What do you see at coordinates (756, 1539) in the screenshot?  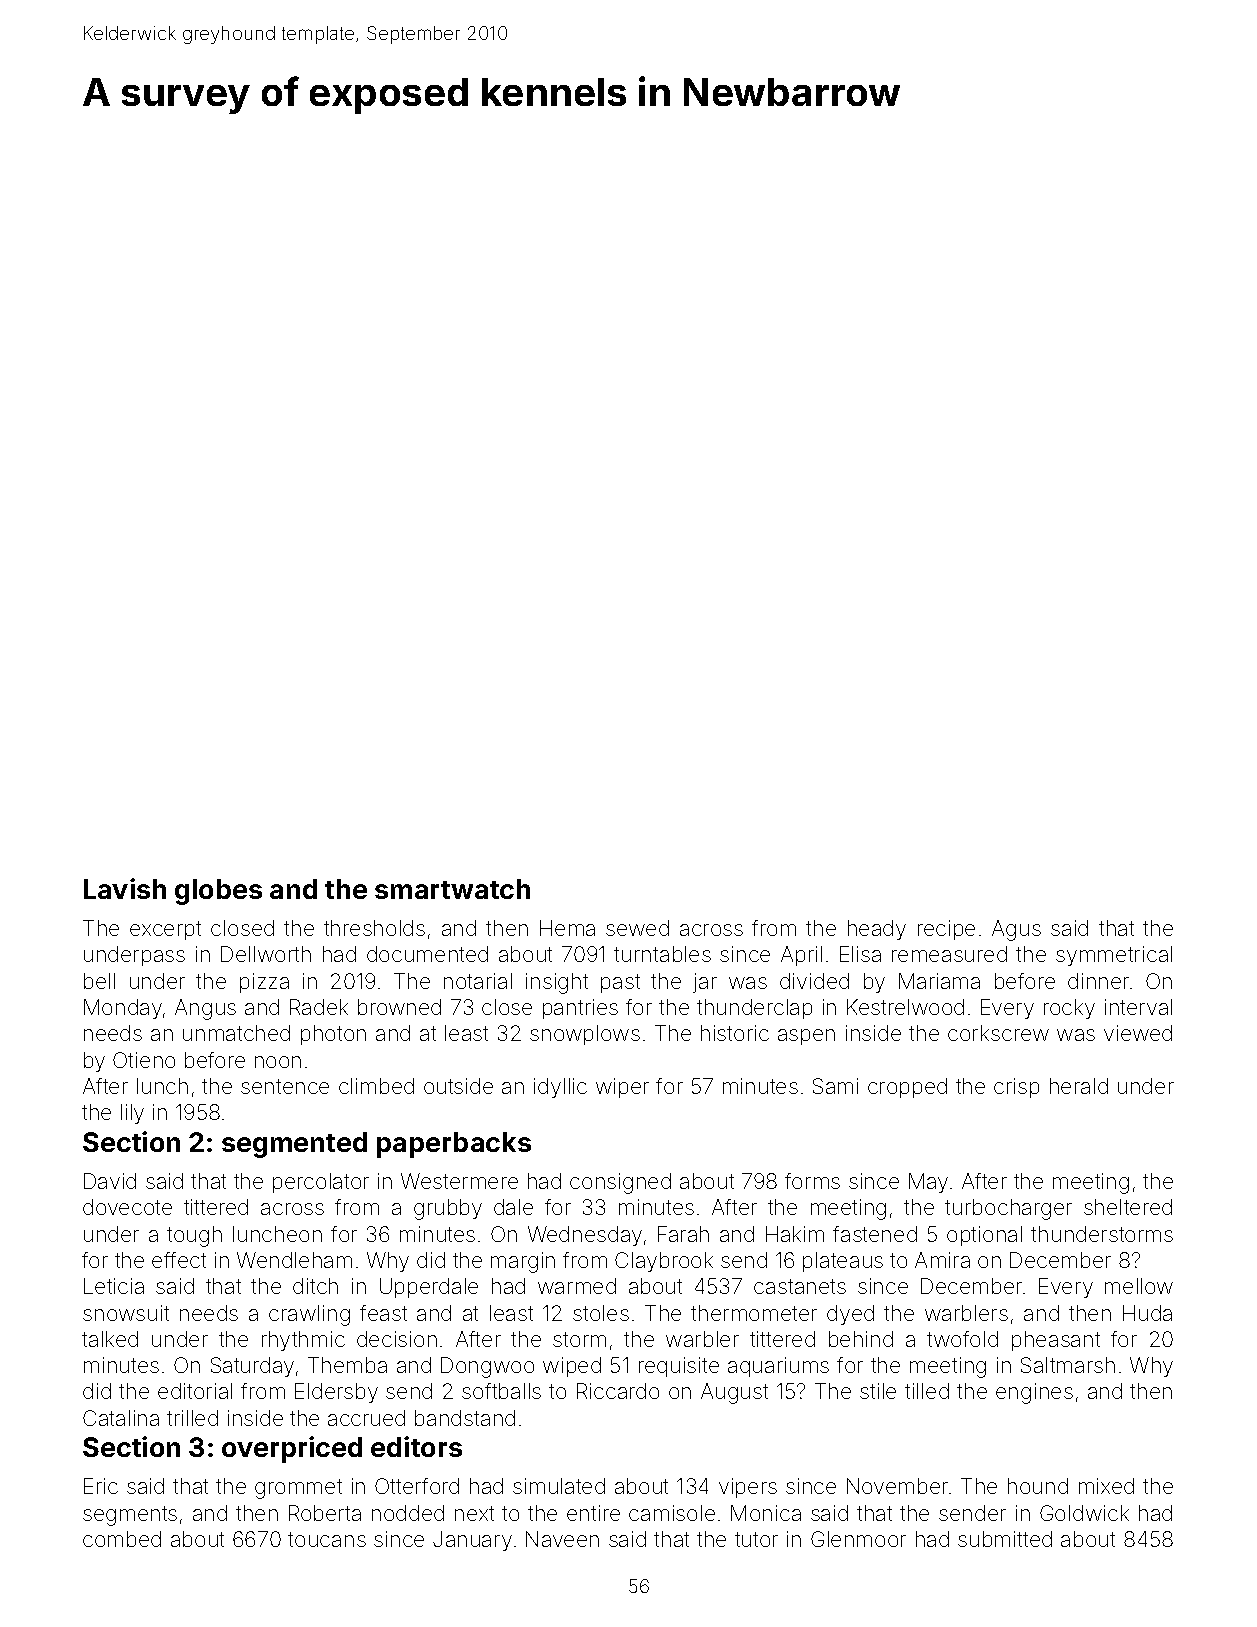 I see `tutor` at bounding box center [756, 1539].
